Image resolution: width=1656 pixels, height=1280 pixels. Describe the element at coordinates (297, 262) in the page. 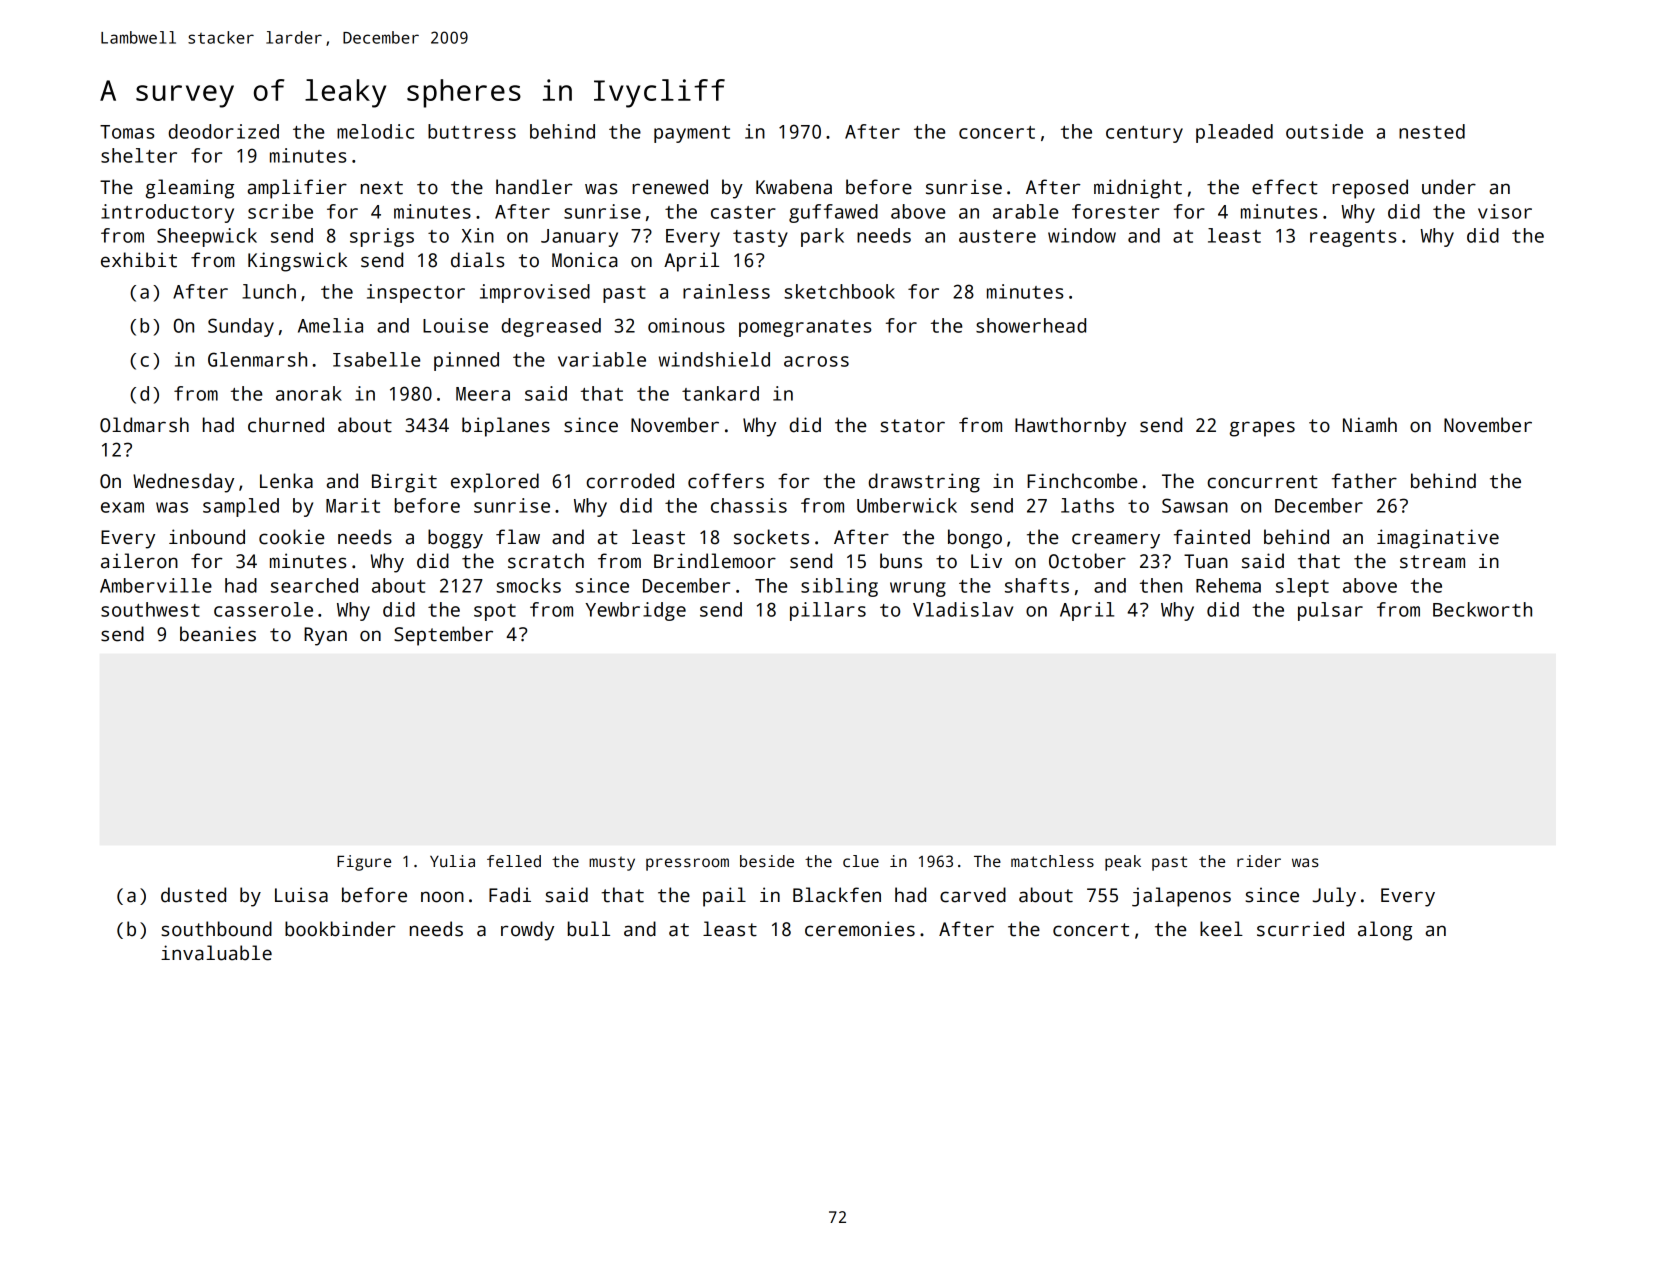

I see `Kingswick` at that location.
